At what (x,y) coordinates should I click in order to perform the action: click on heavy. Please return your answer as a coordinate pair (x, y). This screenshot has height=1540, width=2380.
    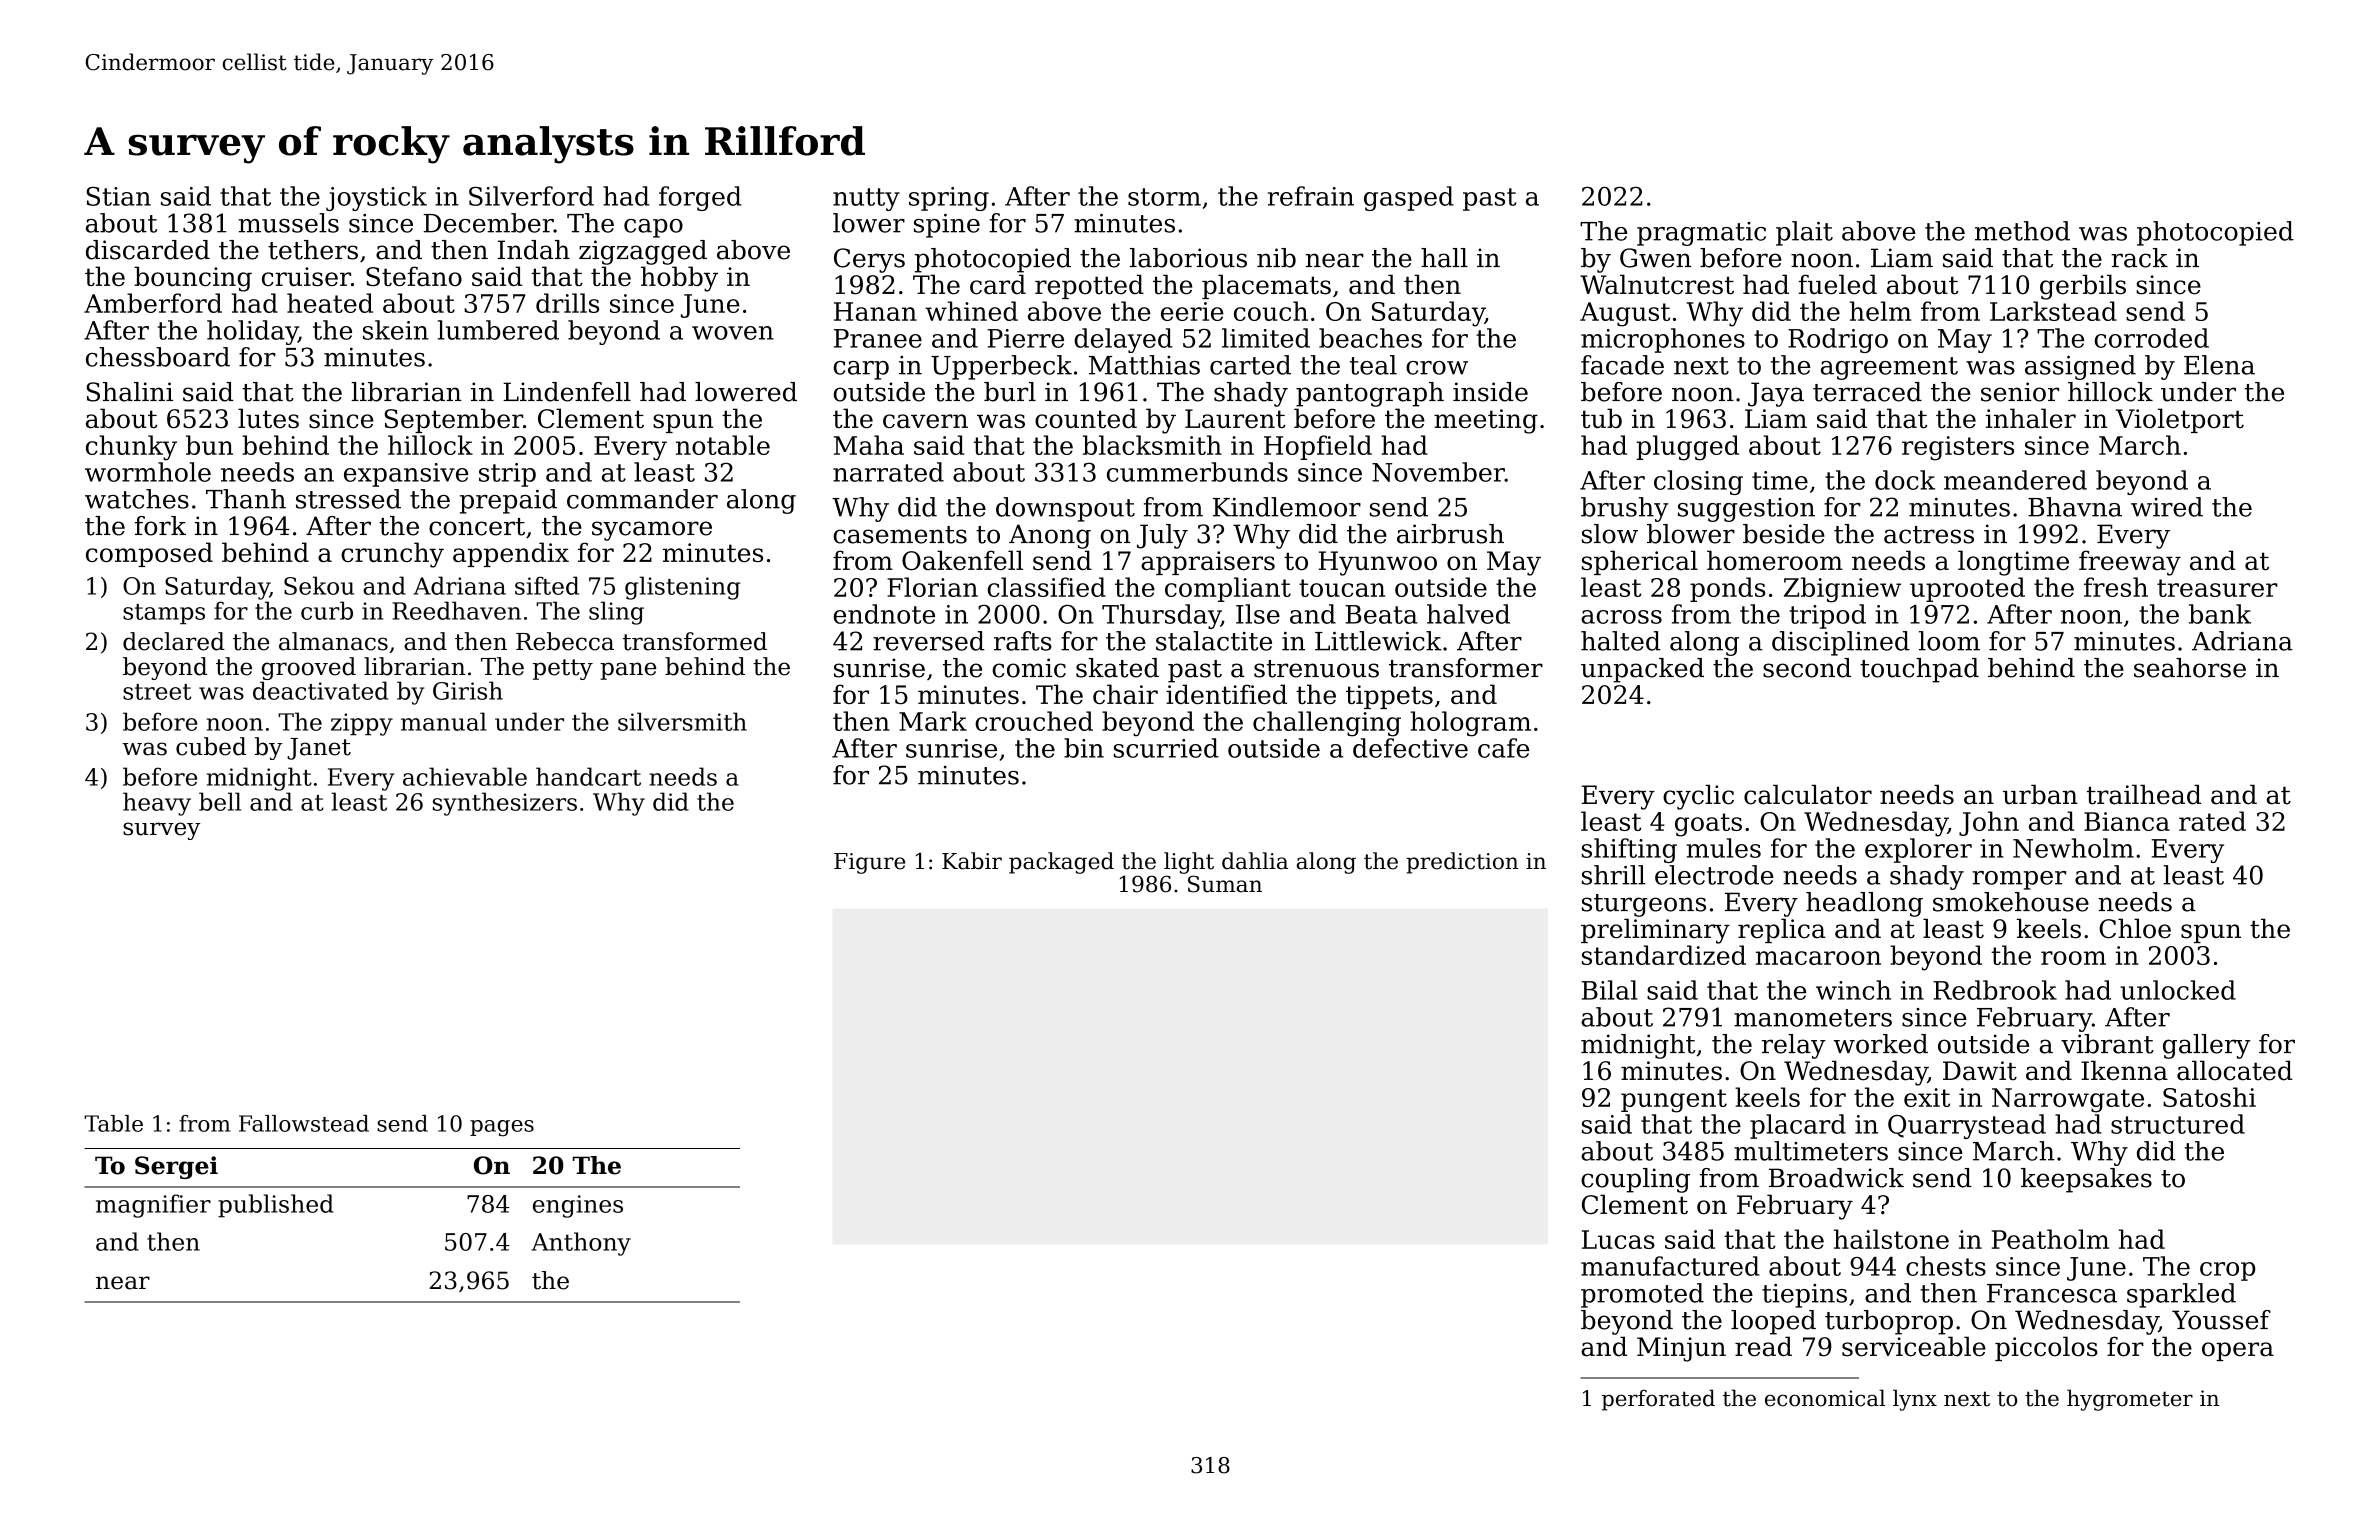
    Looking at the image, I should click on (157, 804).
